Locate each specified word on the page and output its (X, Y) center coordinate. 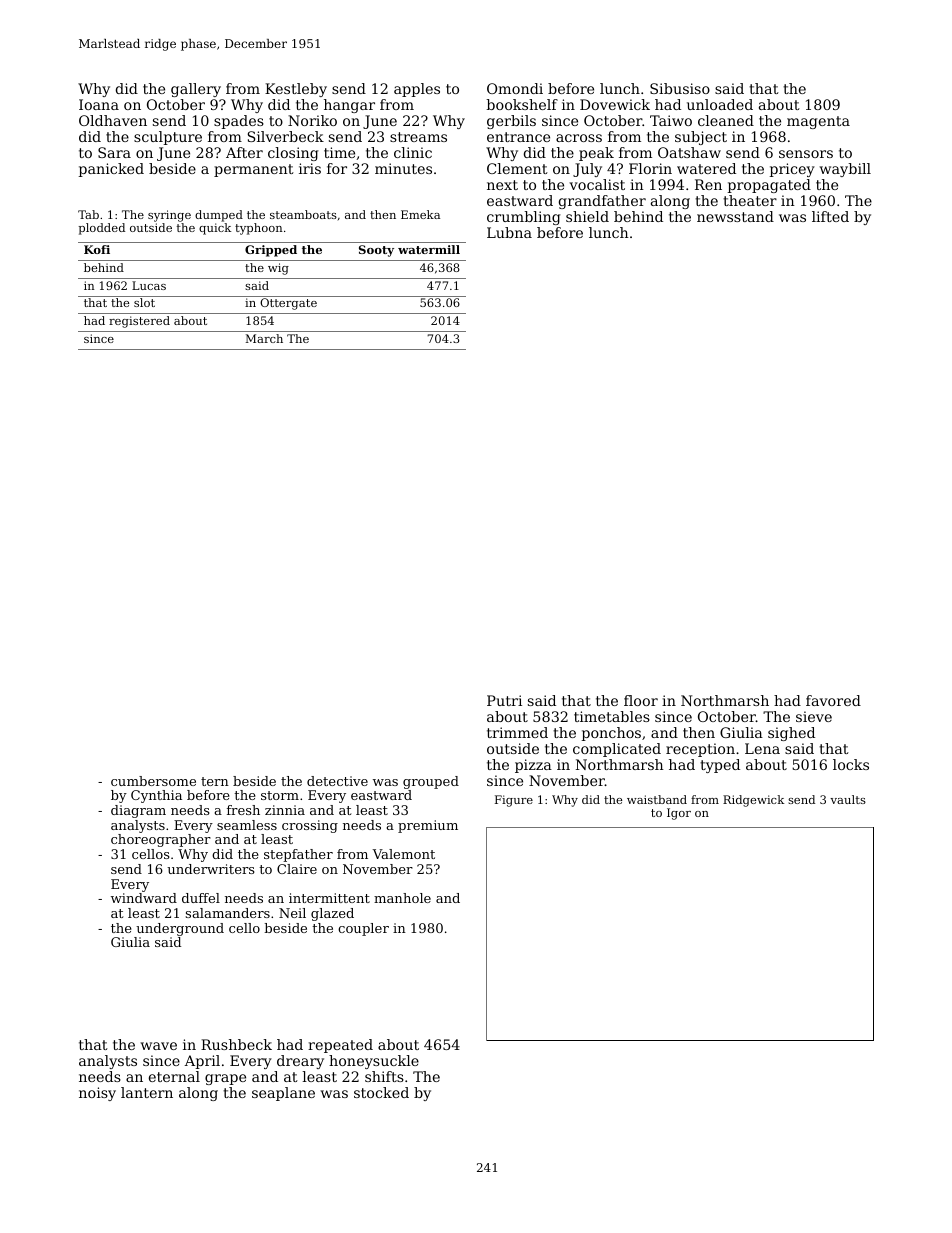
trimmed (517, 732)
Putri (504, 700)
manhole (402, 898)
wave (159, 1046)
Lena (762, 748)
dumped (219, 216)
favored (833, 700)
